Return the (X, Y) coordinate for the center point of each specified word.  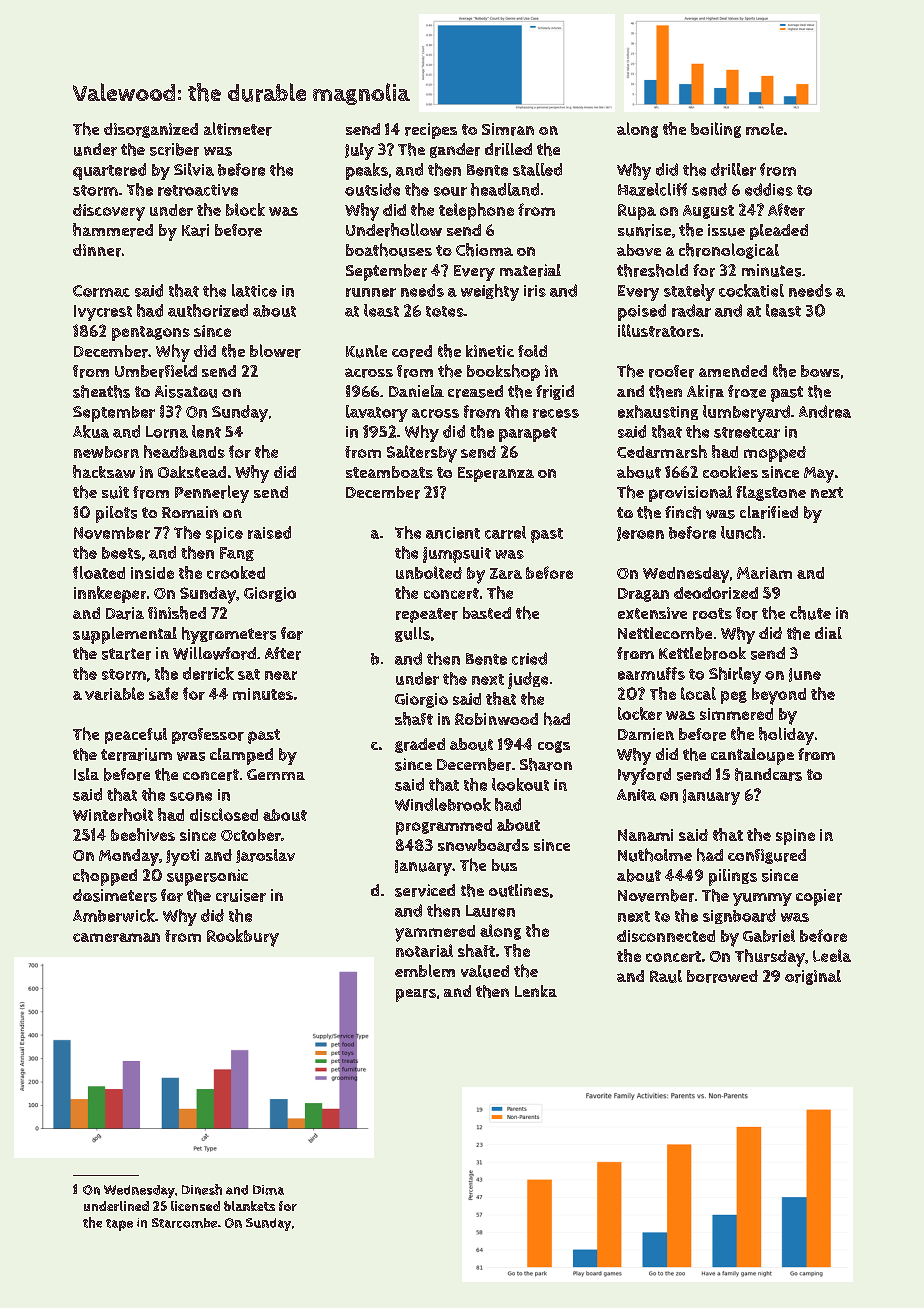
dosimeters (115, 895)
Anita (636, 795)
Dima (268, 1190)
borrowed (722, 976)
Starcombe (184, 1223)
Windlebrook (443, 804)
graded (420, 745)
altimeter (238, 129)
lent (206, 431)
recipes (431, 131)
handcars (768, 774)
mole (764, 129)
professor (208, 736)
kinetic (490, 351)
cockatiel (751, 290)
